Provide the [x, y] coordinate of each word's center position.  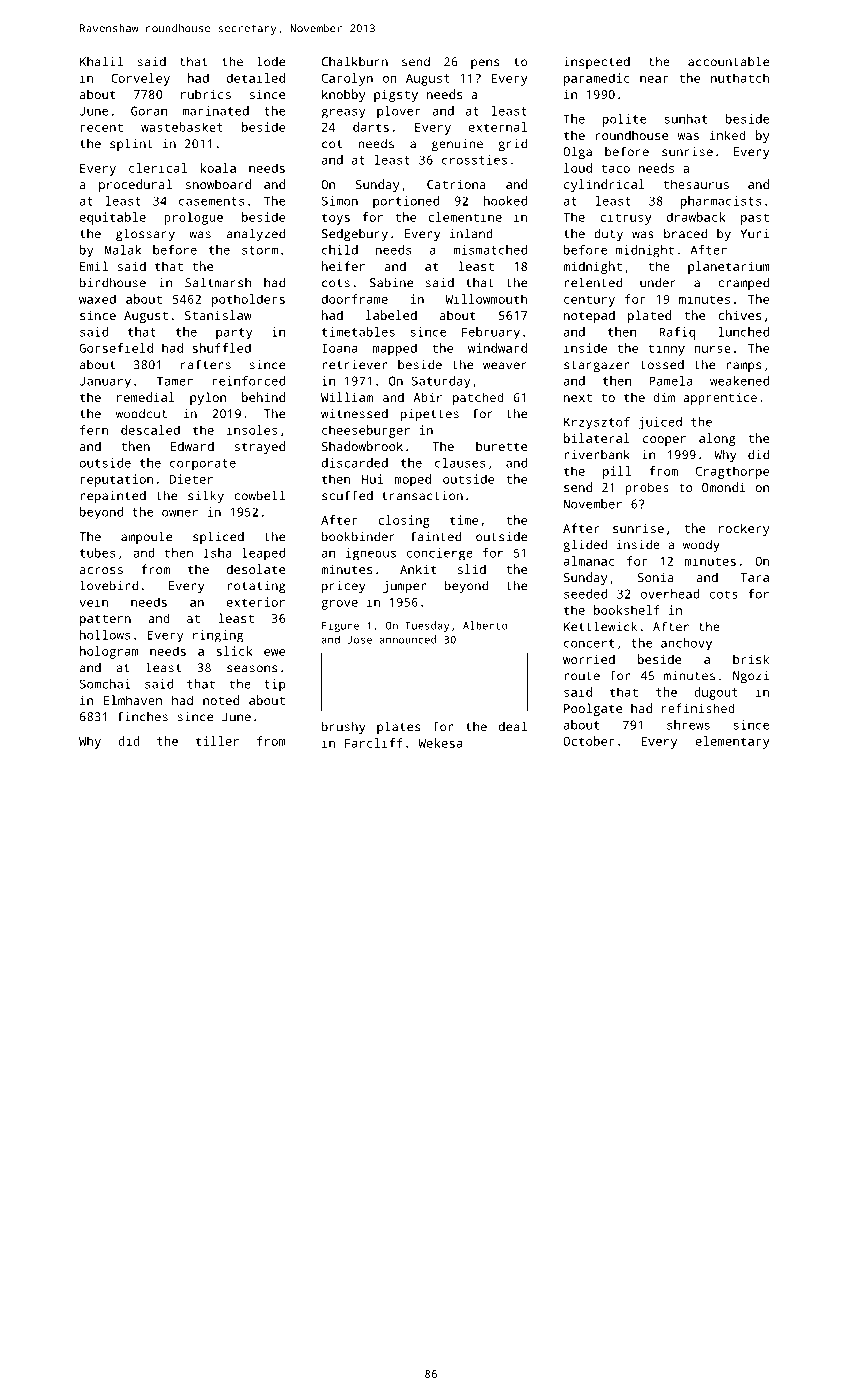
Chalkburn [355, 61]
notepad [589, 316]
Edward [192, 446]
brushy [343, 727]
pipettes [430, 415]
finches [143, 716]
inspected [597, 63]
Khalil [101, 61]
